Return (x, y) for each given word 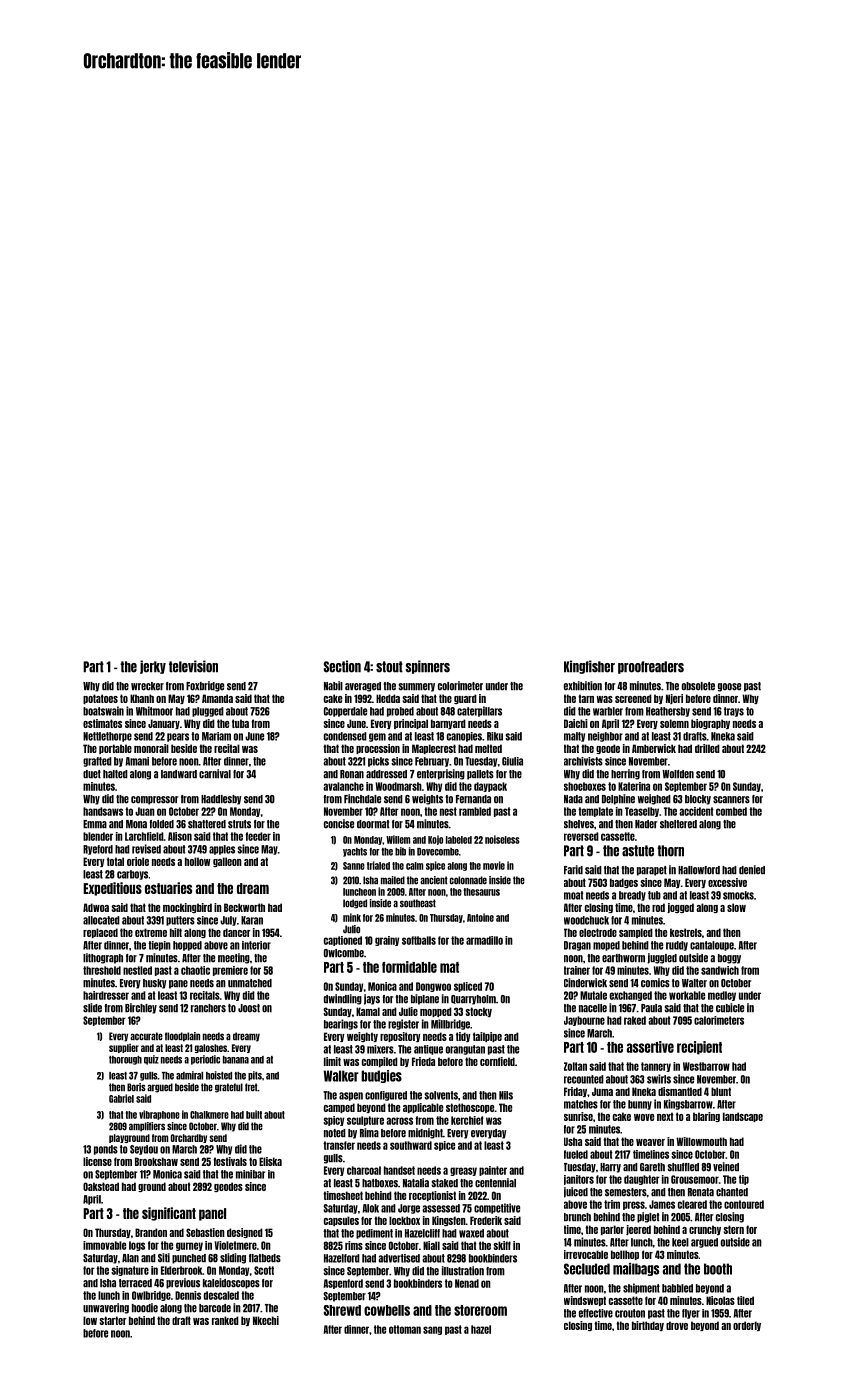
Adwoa (96, 907)
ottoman (405, 1329)
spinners (427, 667)
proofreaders (651, 667)
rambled (475, 811)
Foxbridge (205, 686)
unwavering (106, 1308)
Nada (573, 799)
